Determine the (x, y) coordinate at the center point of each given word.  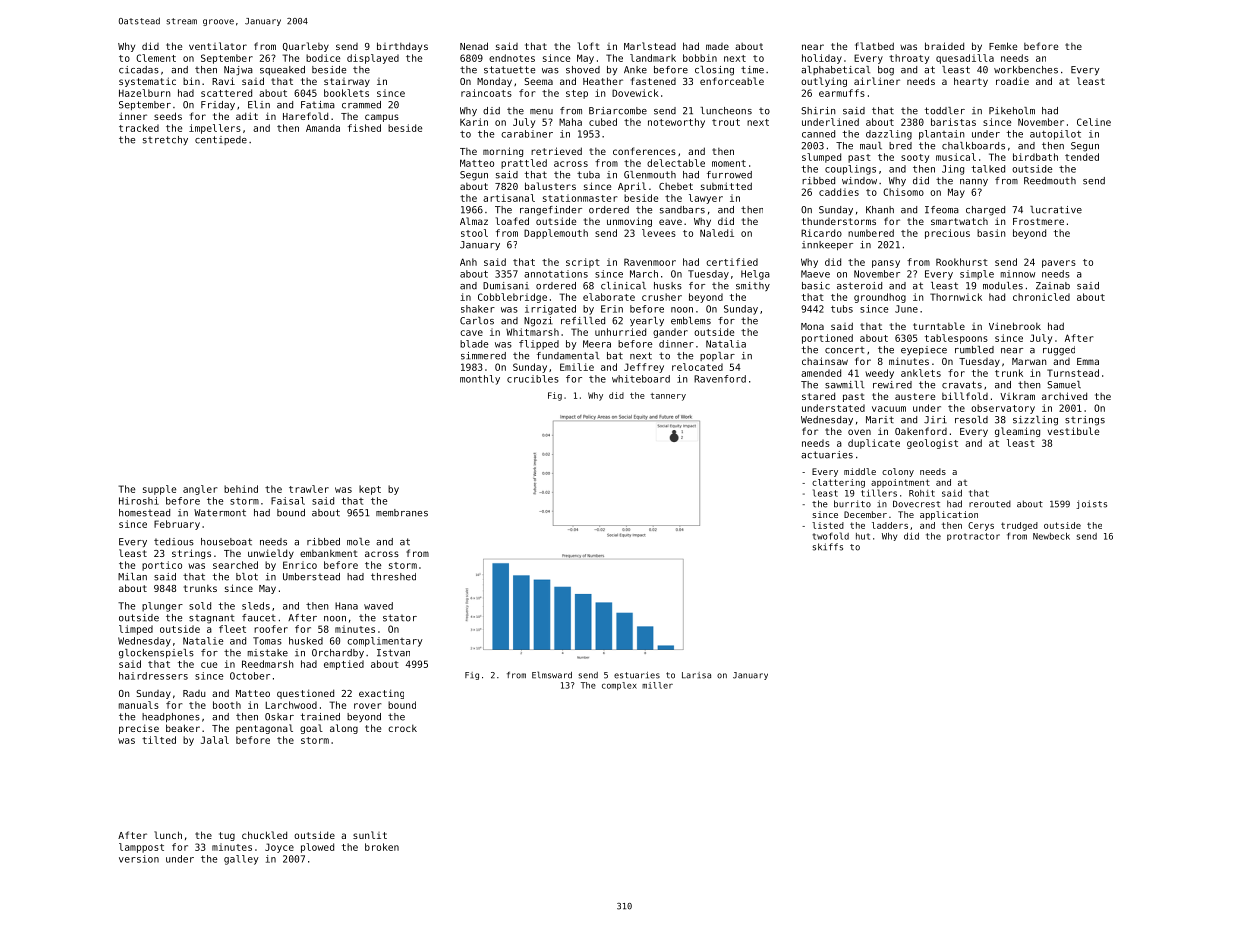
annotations (556, 274)
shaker (478, 309)
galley (241, 860)
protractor (973, 537)
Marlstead (650, 46)
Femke (1003, 46)
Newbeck (1051, 536)
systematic (147, 82)
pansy (886, 264)
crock (402, 728)
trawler (309, 489)
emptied (344, 665)
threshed (393, 577)
